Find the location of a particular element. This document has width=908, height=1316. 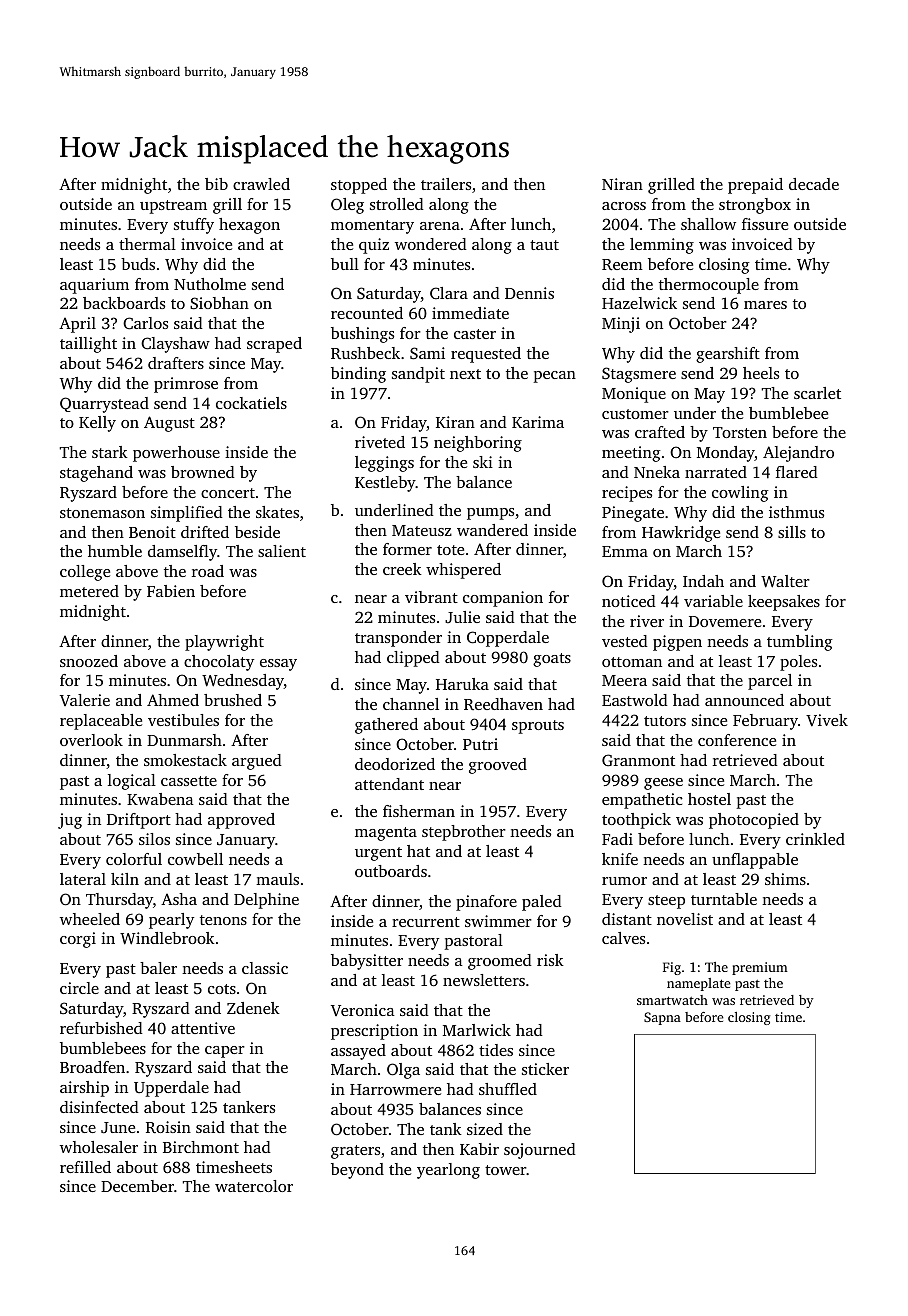

upstream is located at coordinates (173, 207).
